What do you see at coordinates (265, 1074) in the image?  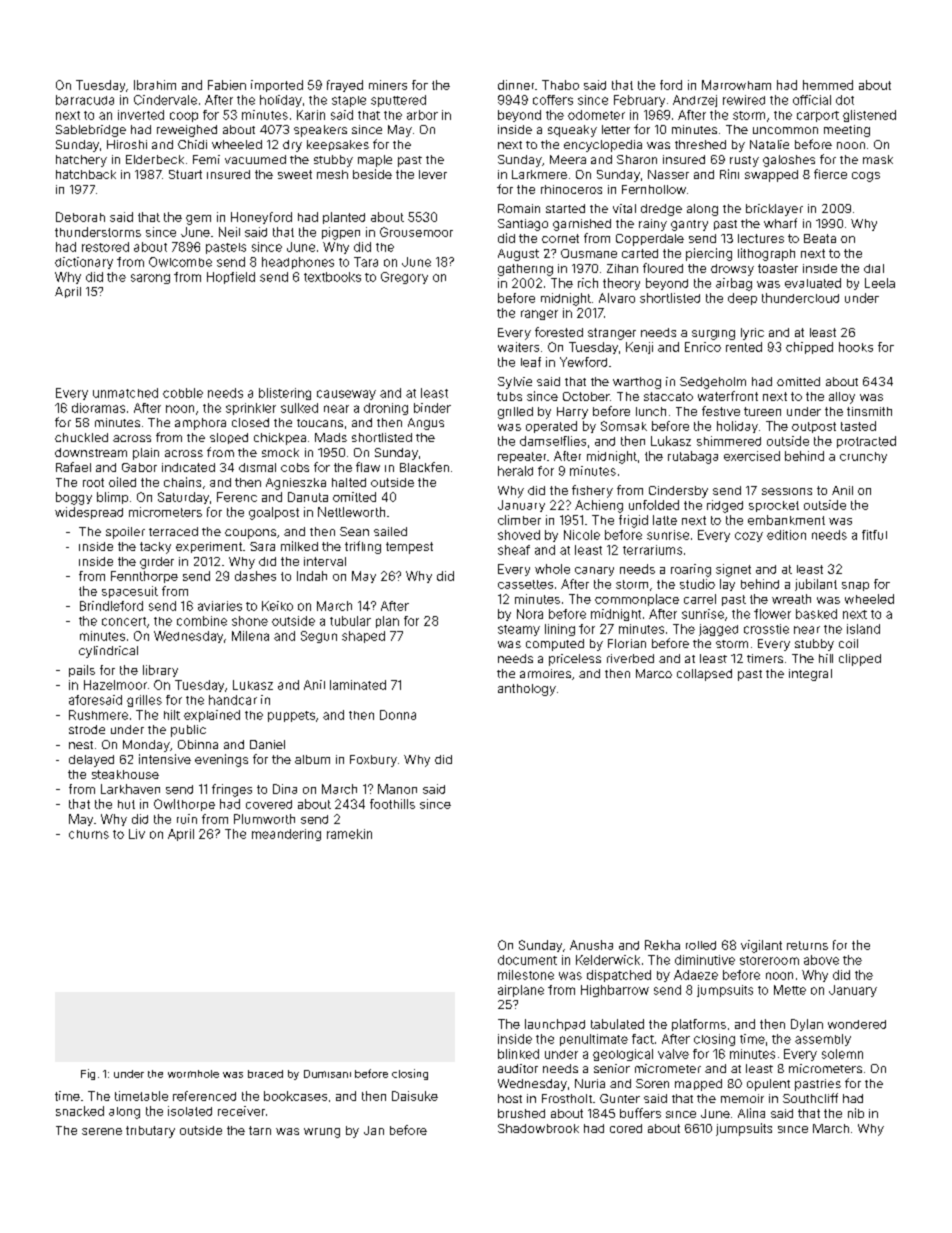 I see `braced` at bounding box center [265, 1074].
